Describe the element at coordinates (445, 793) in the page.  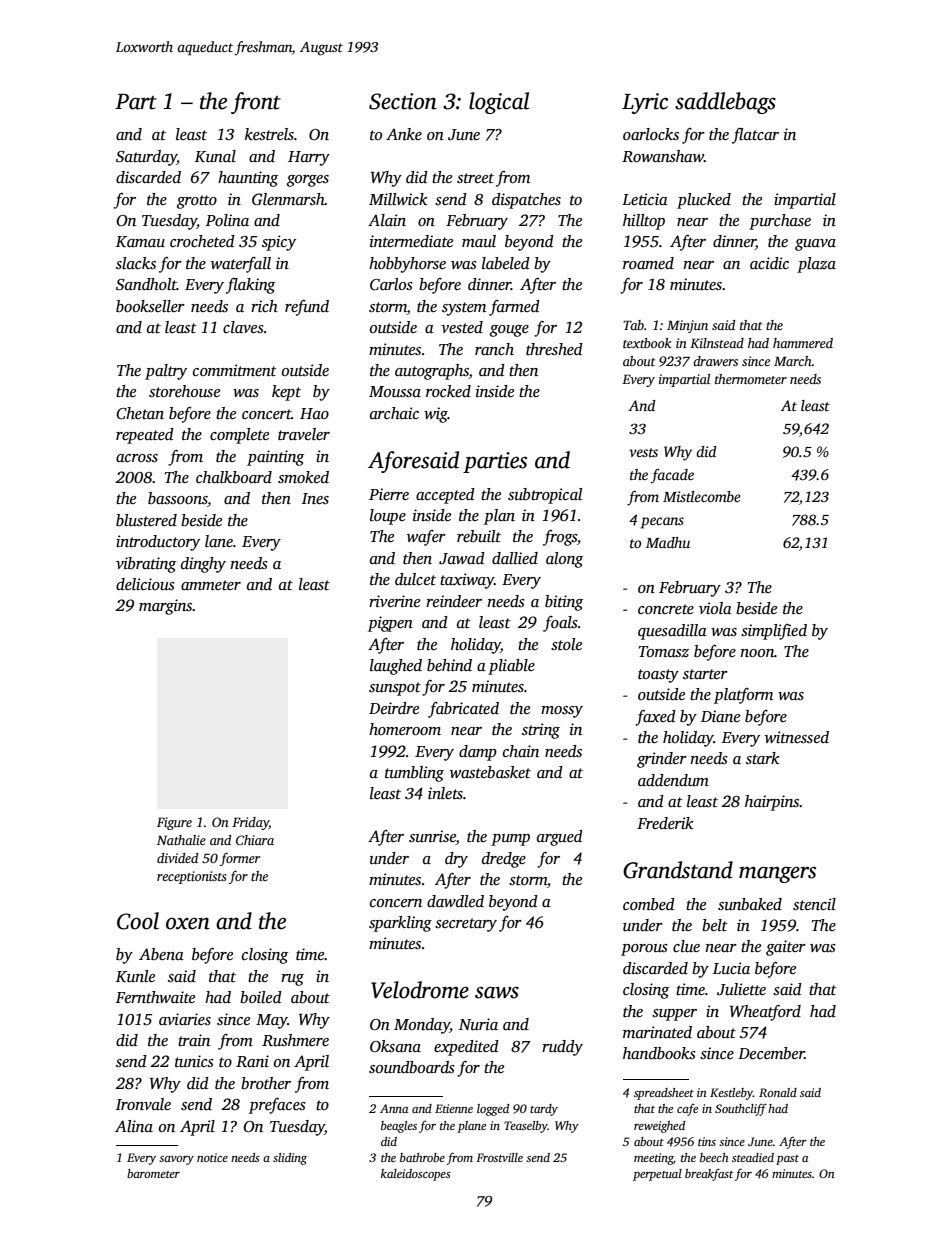
I see `inlets` at that location.
